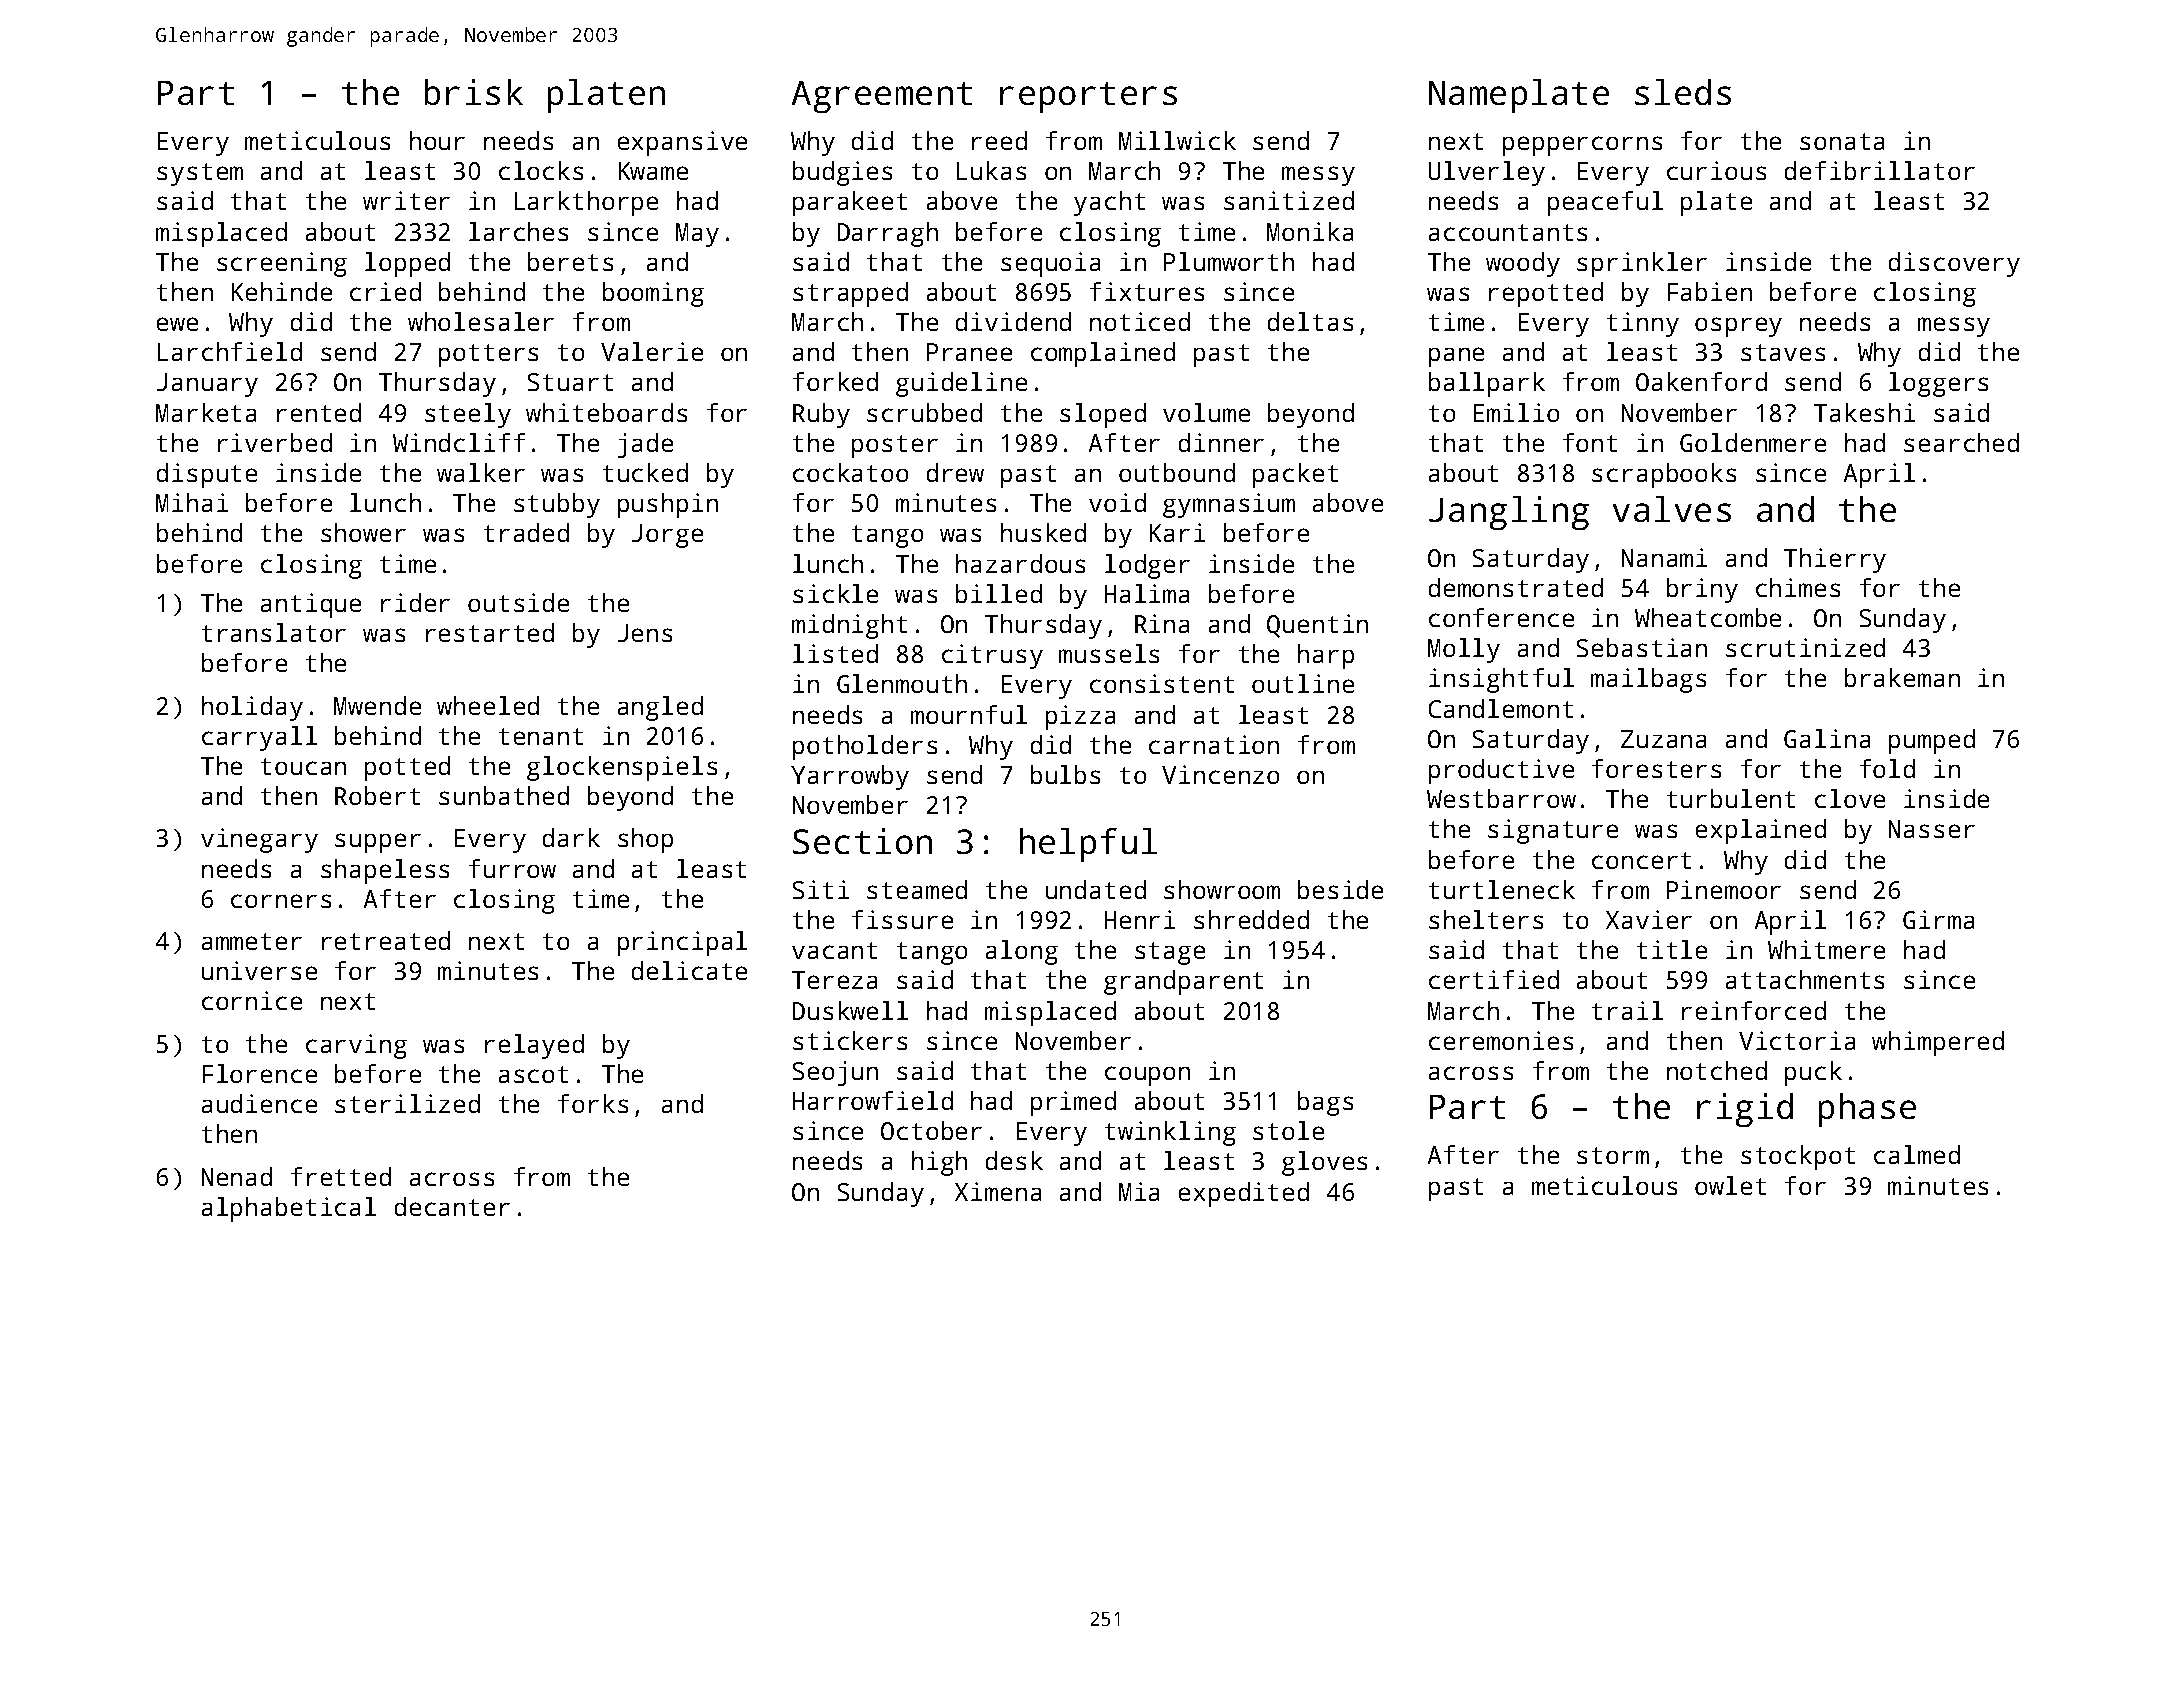 The height and width of the image is (1683, 2178). Describe the element at coordinates (259, 1103) in the image. I see `audience` at that location.
